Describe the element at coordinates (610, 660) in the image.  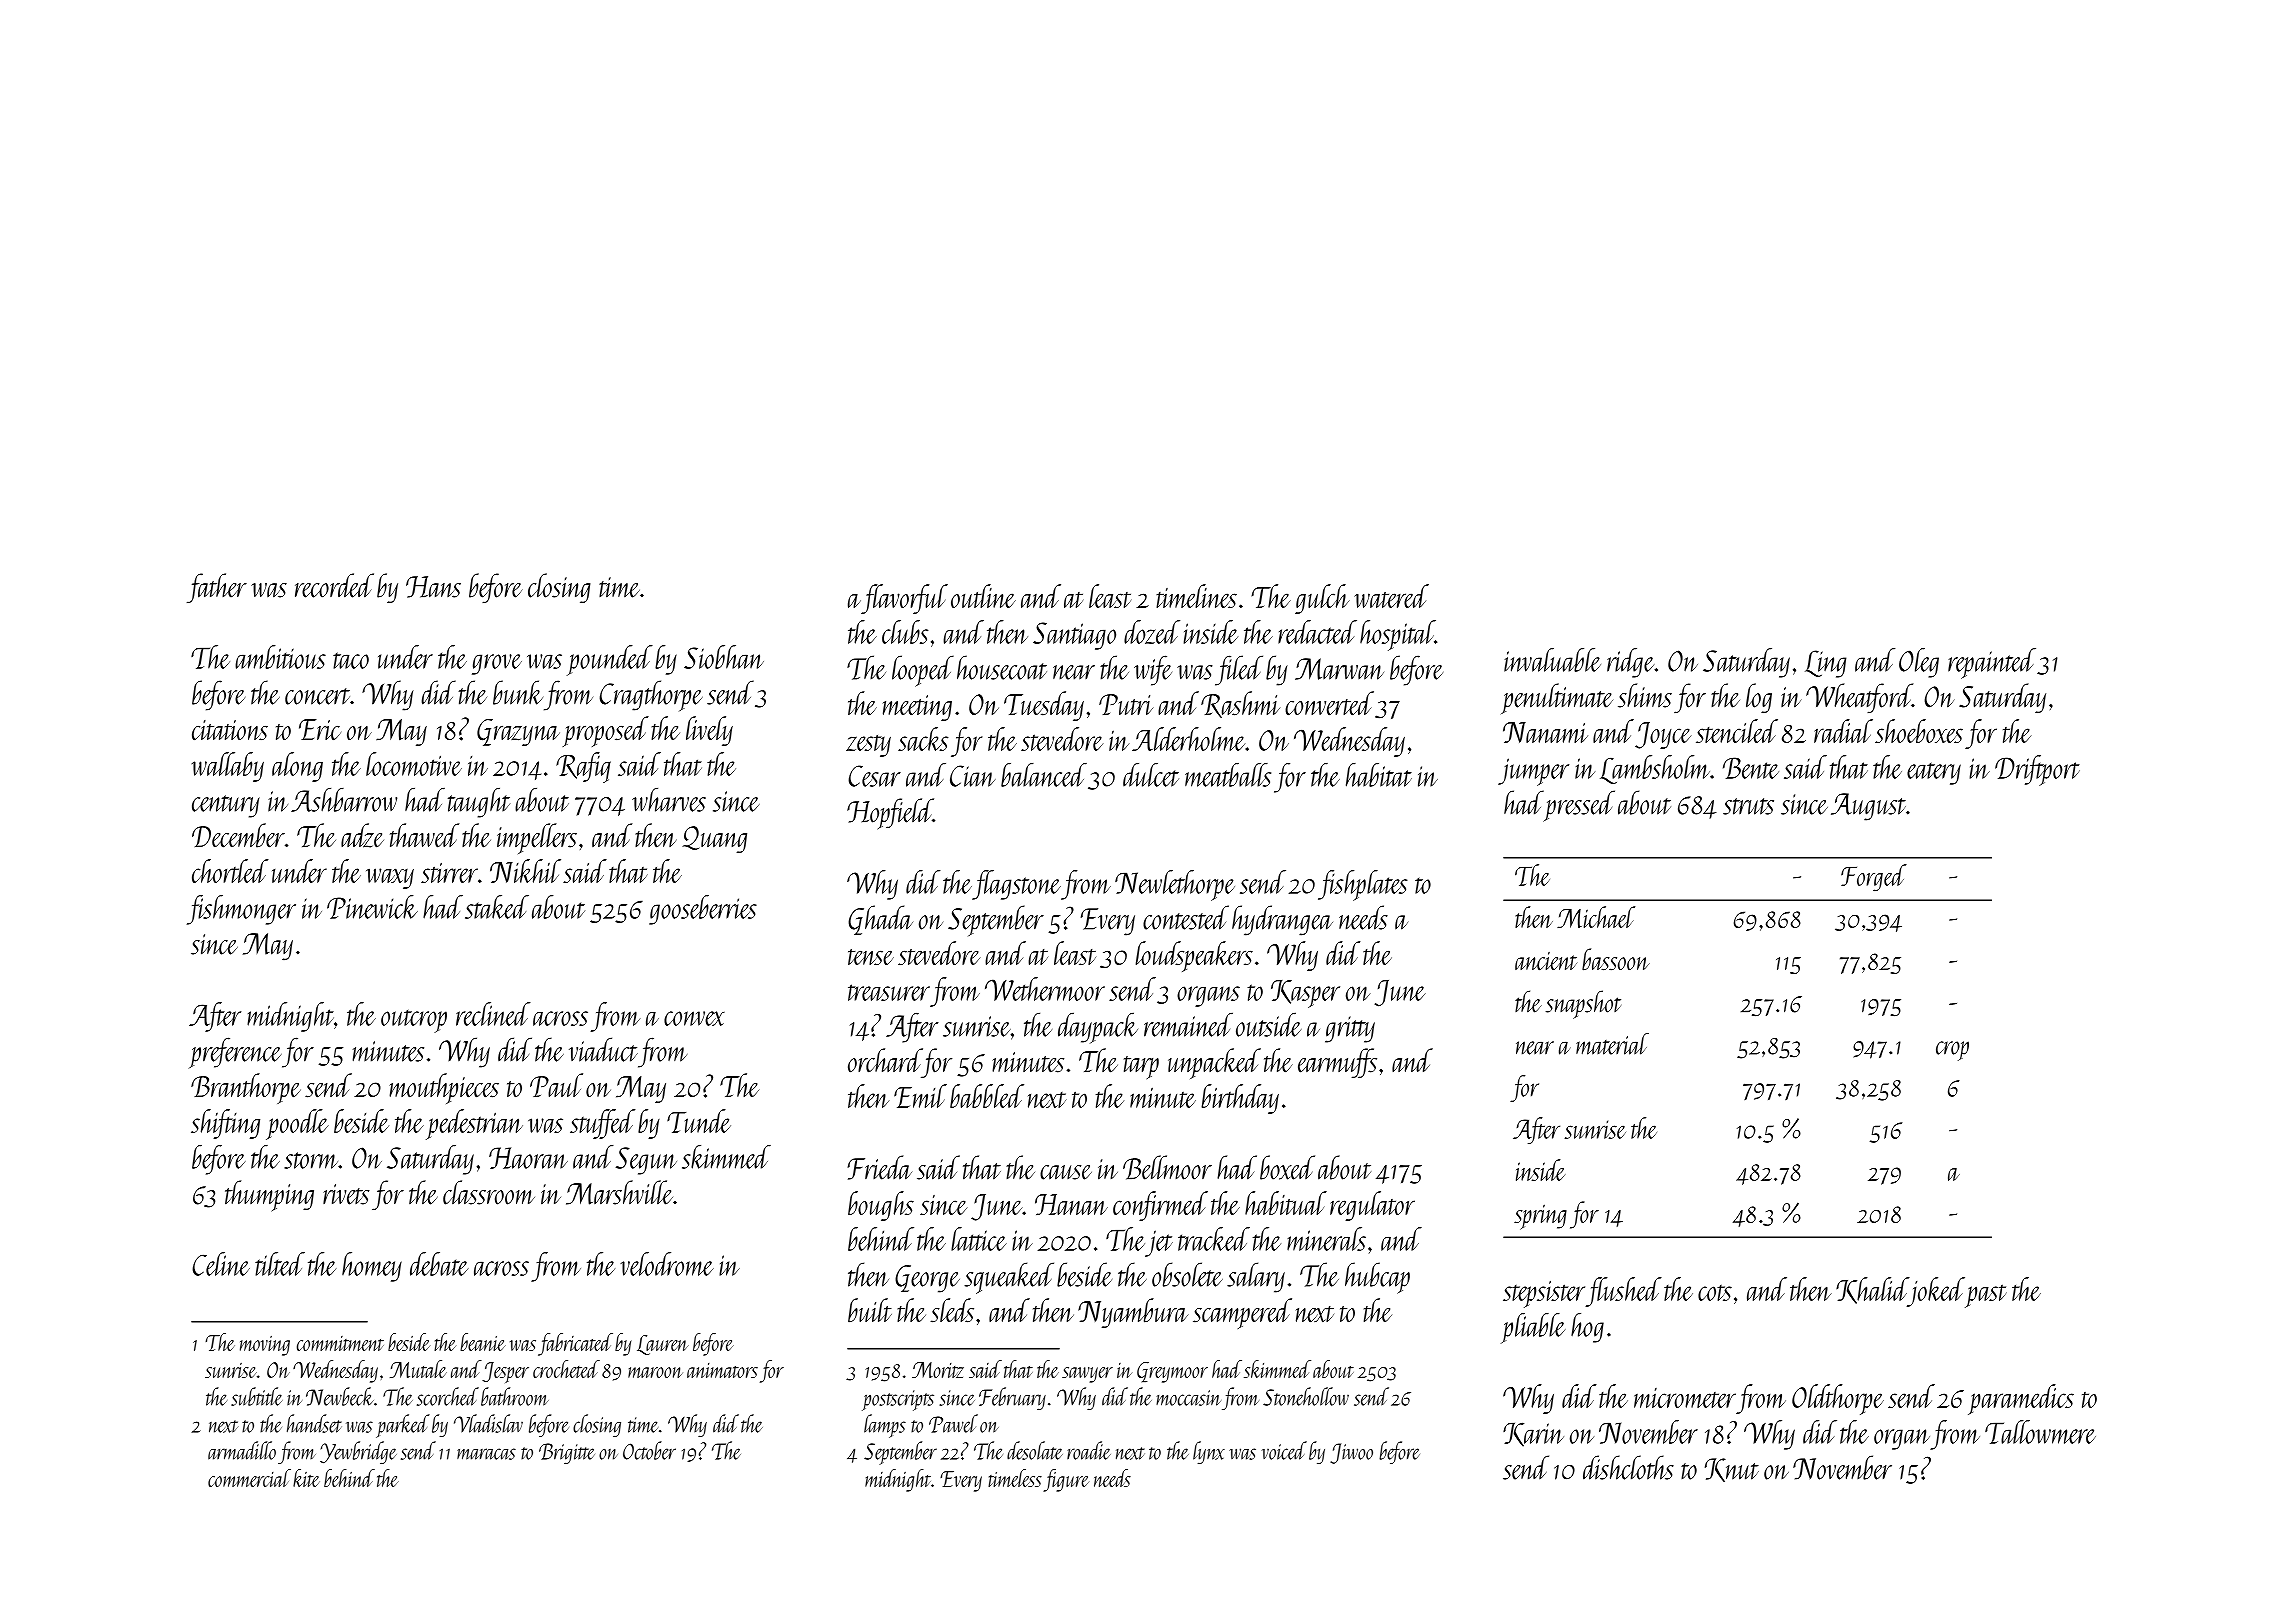
I see `pounded` at that location.
